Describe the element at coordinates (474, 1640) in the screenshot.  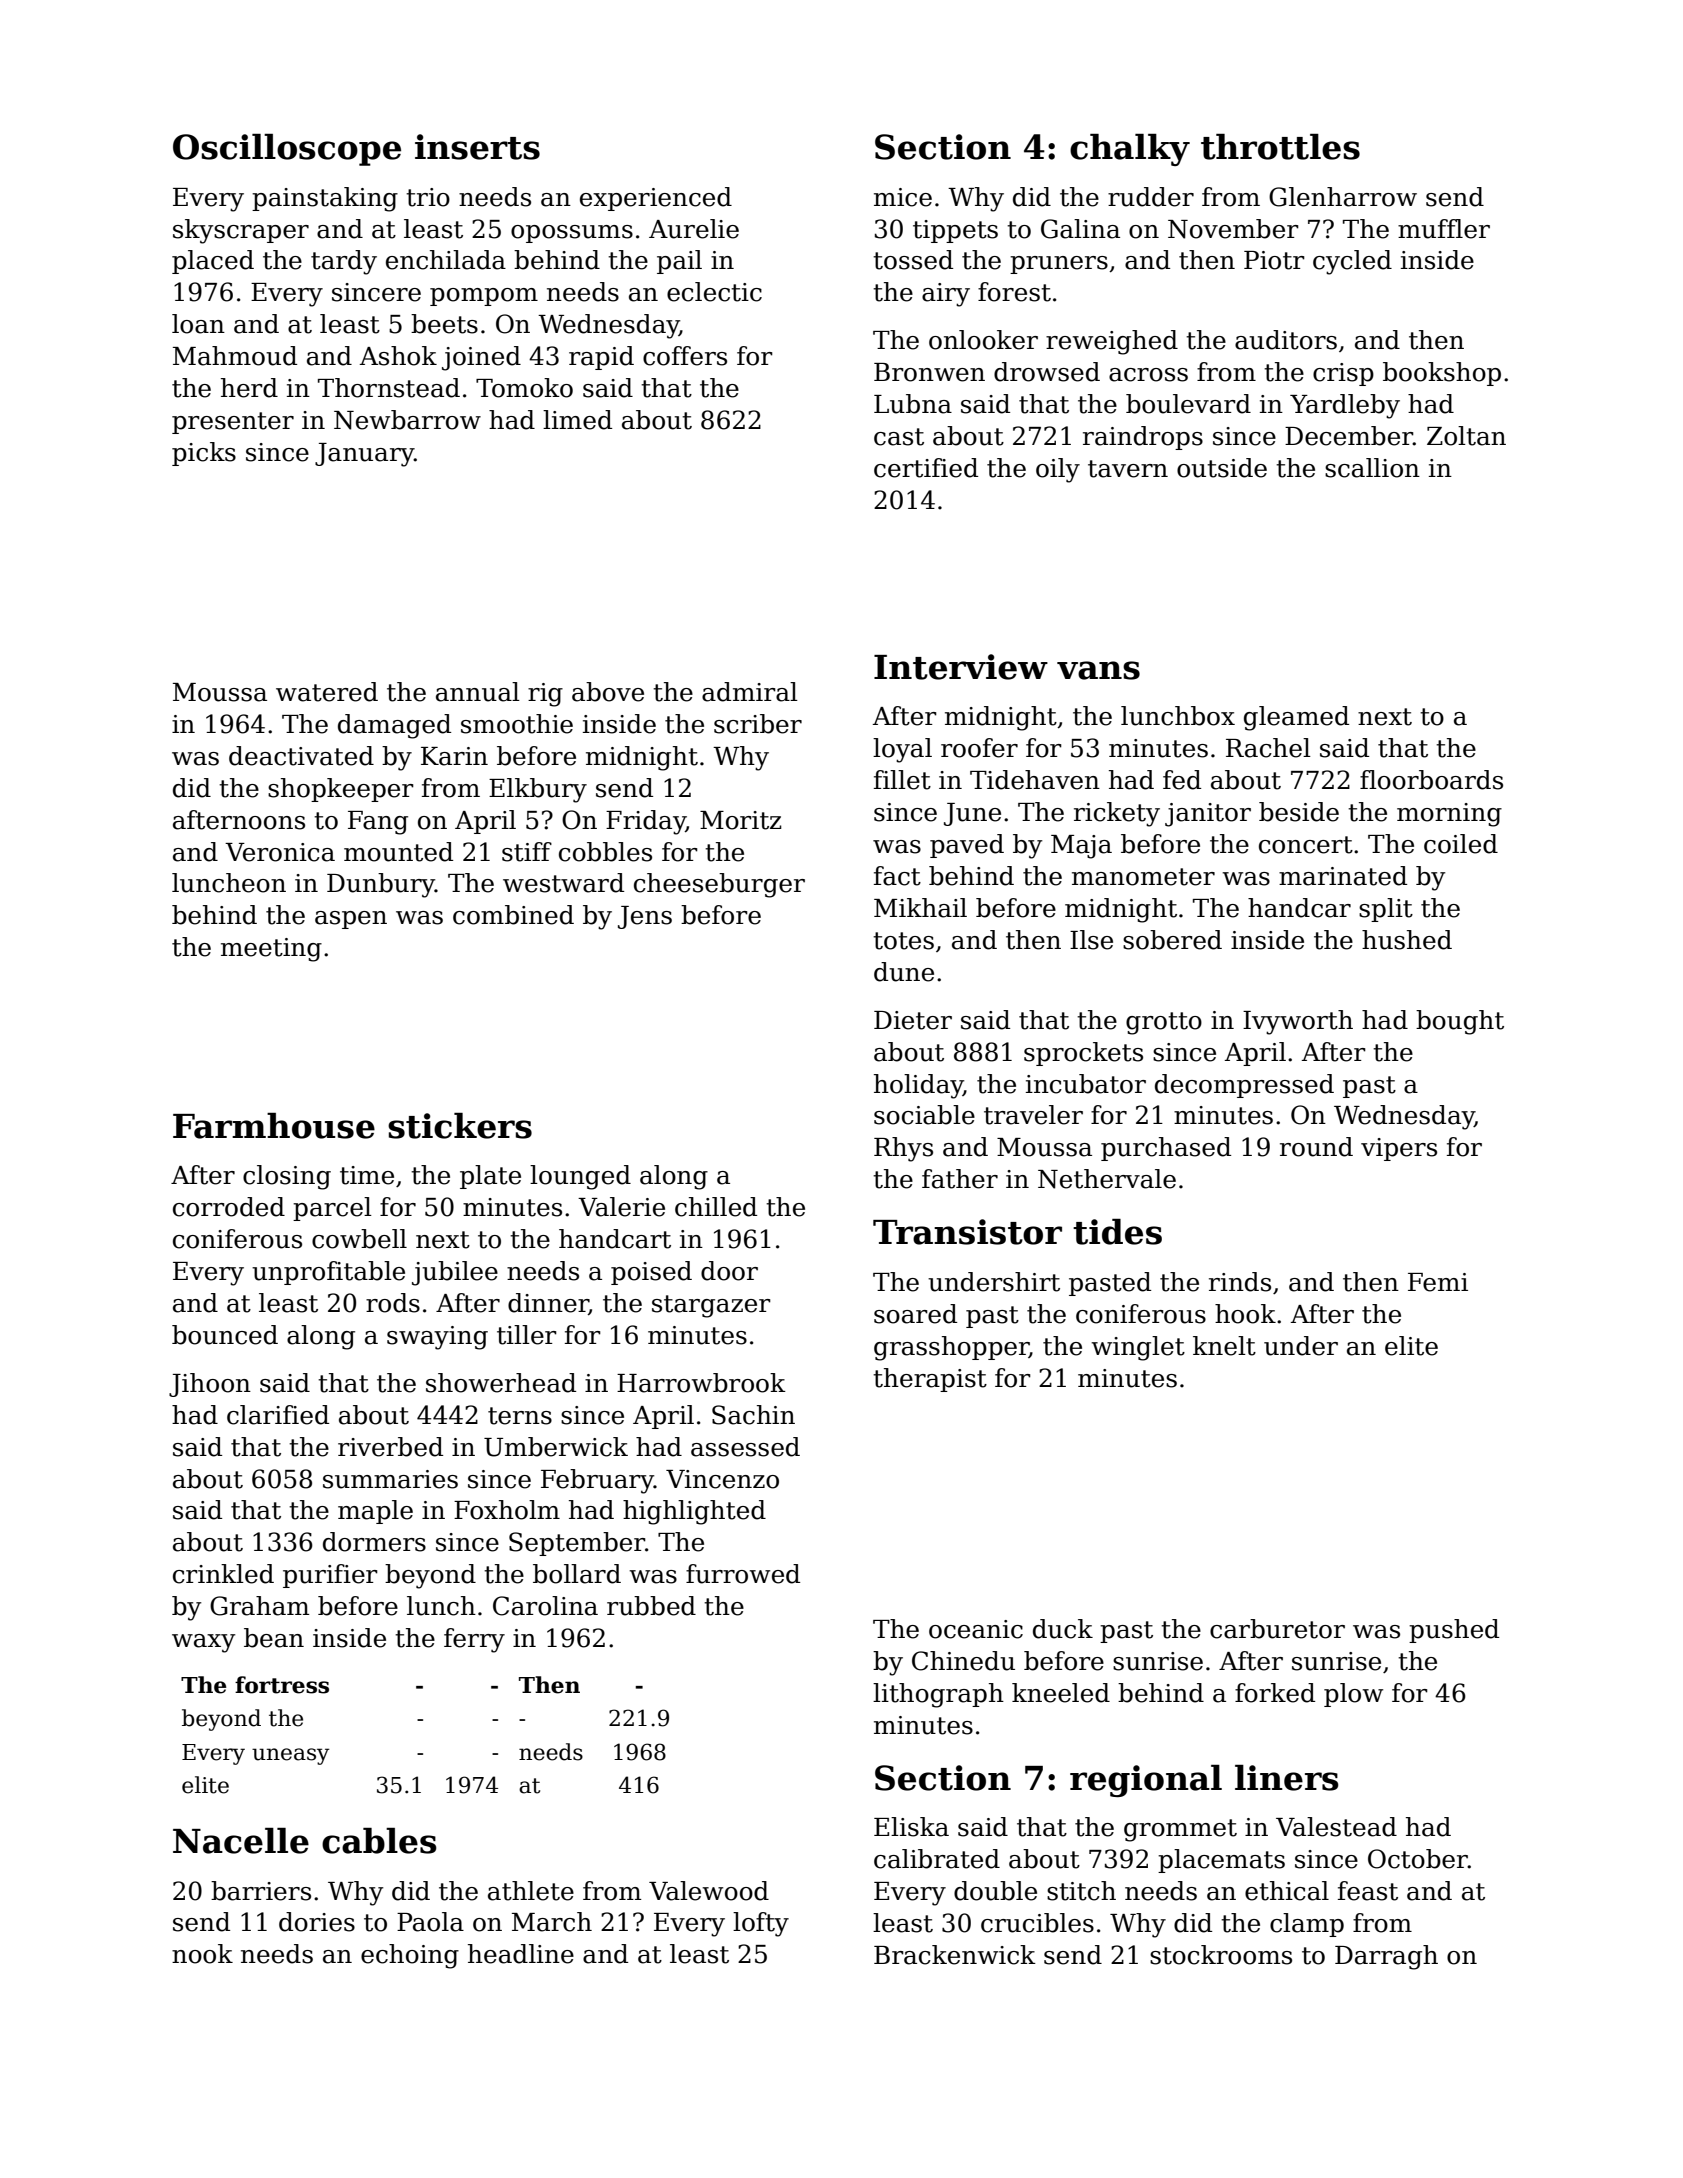
I see `ferry` at that location.
